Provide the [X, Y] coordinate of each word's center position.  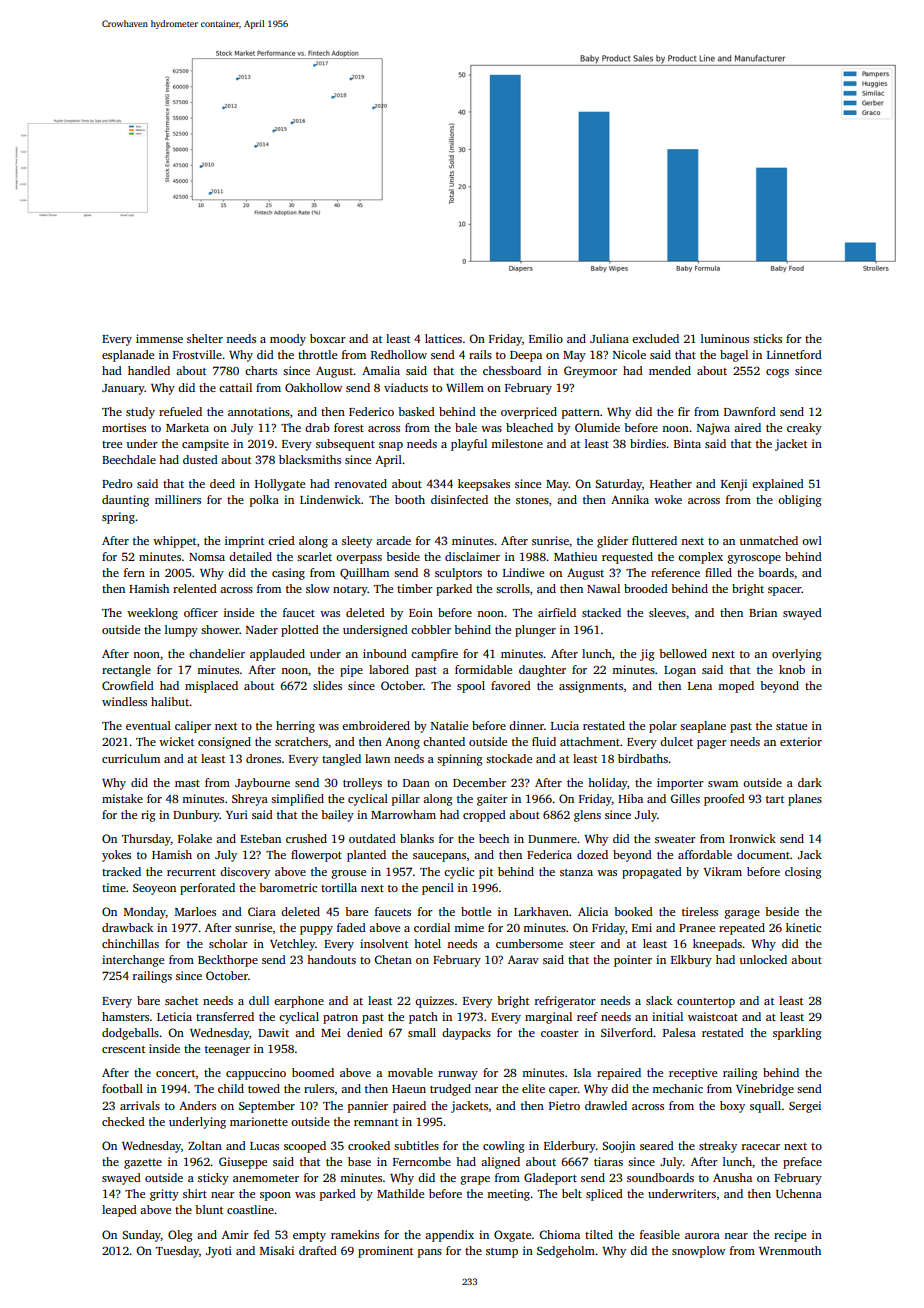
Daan [416, 783]
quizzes [434, 1002]
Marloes [195, 911]
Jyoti [219, 1252]
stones [532, 500]
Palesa [679, 1032]
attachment [590, 741]
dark [810, 782]
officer [201, 612]
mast [187, 783]
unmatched [768, 540]
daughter [542, 671]
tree [112, 444]
